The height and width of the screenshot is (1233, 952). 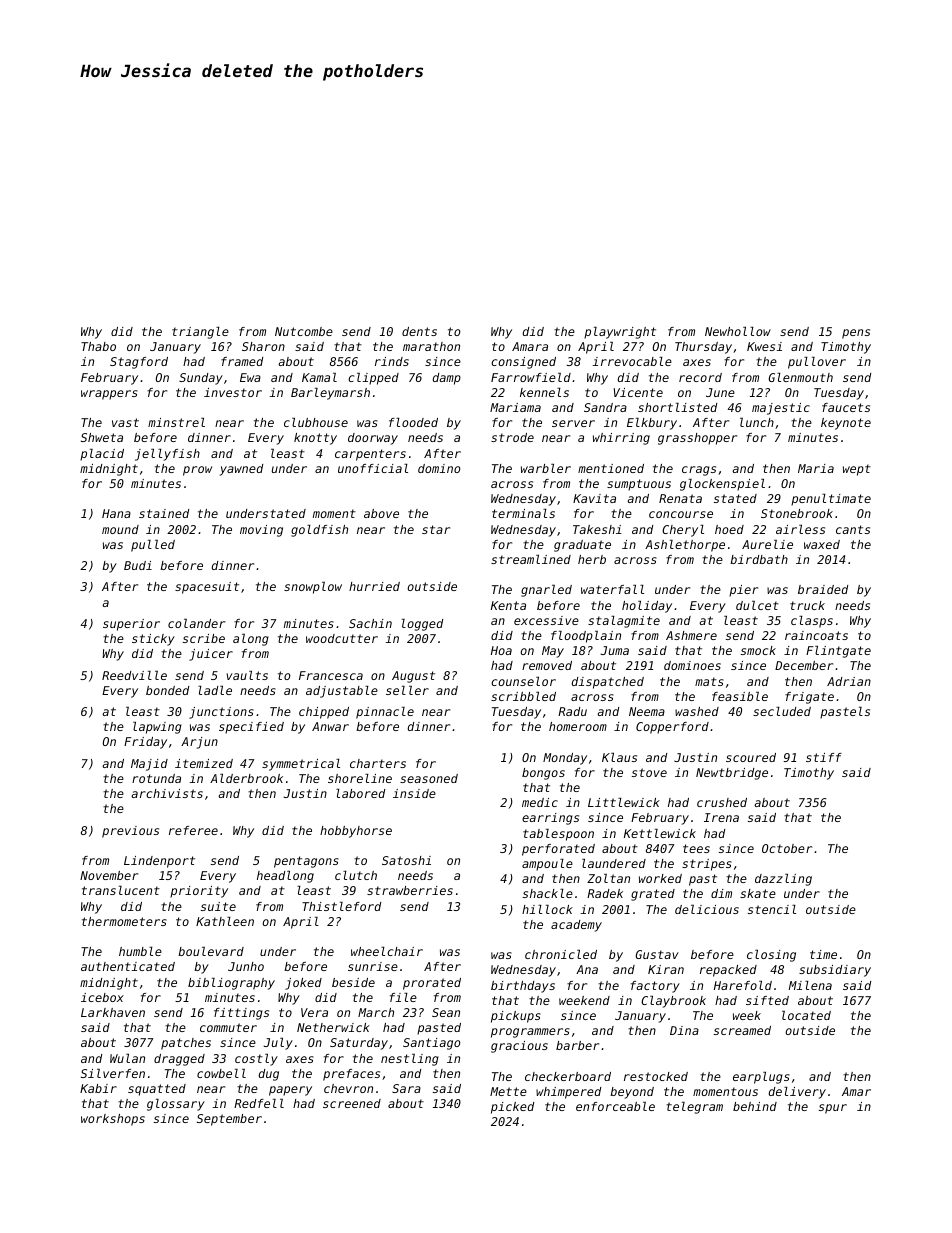 What do you see at coordinates (157, 1090) in the screenshot?
I see `squatted` at bounding box center [157, 1090].
